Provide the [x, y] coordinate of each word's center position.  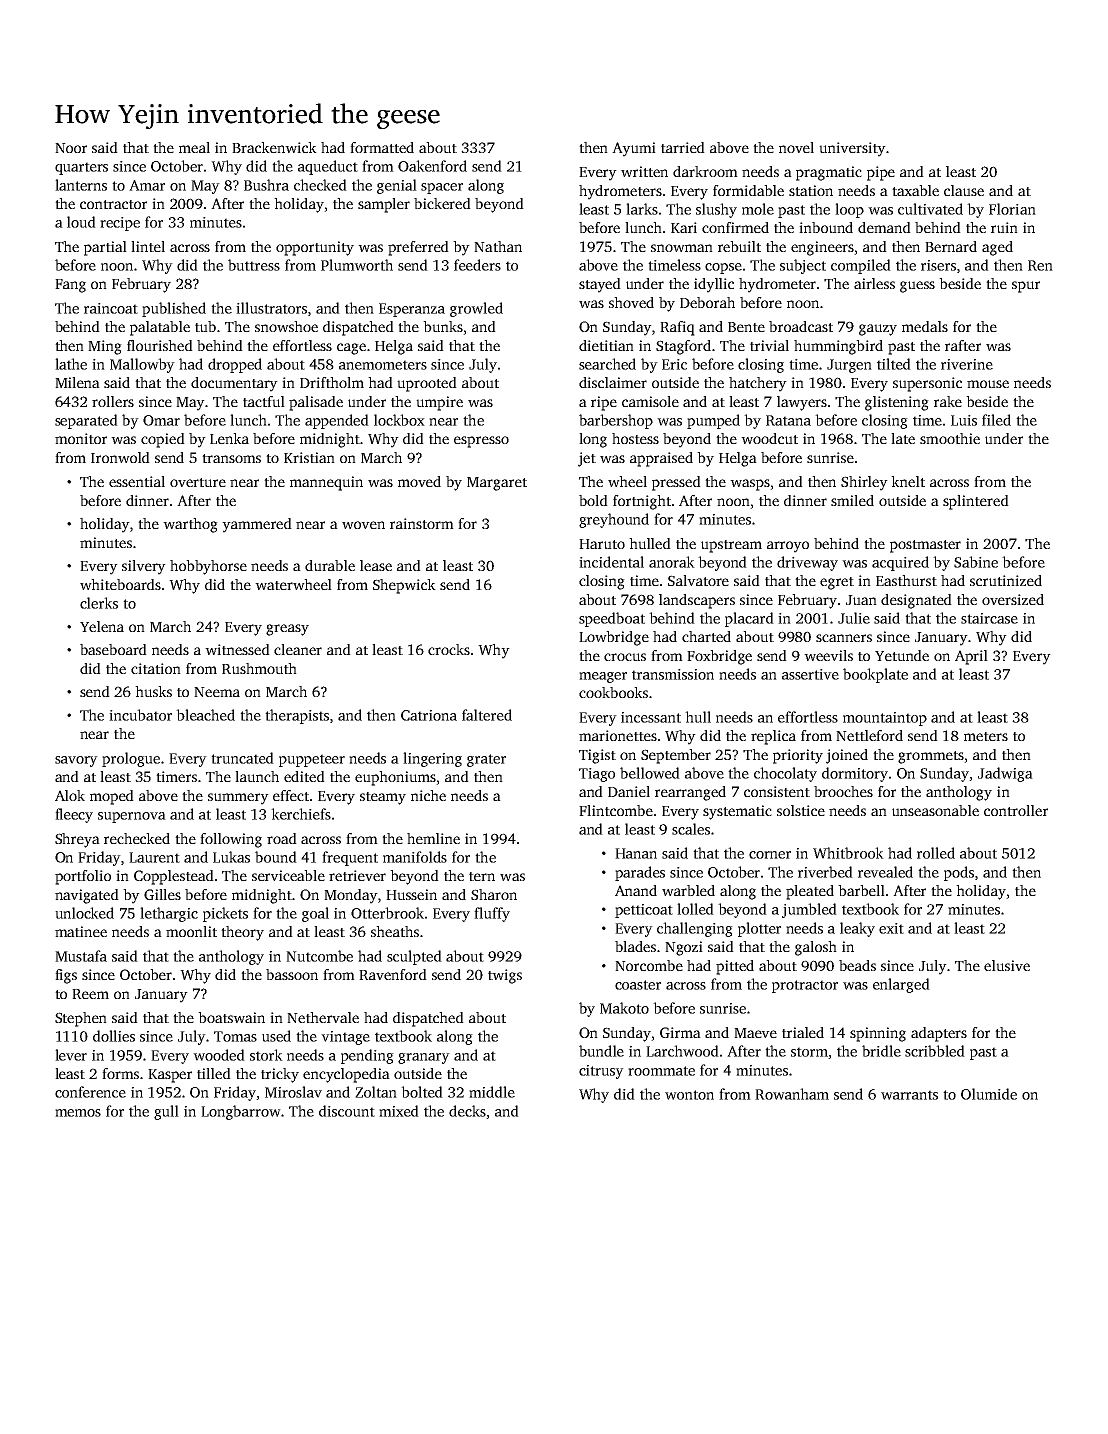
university [852, 149]
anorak [672, 562]
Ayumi [634, 149]
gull [166, 1112]
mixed [399, 1111]
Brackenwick [274, 147]
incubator [140, 715]
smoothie [950, 438]
